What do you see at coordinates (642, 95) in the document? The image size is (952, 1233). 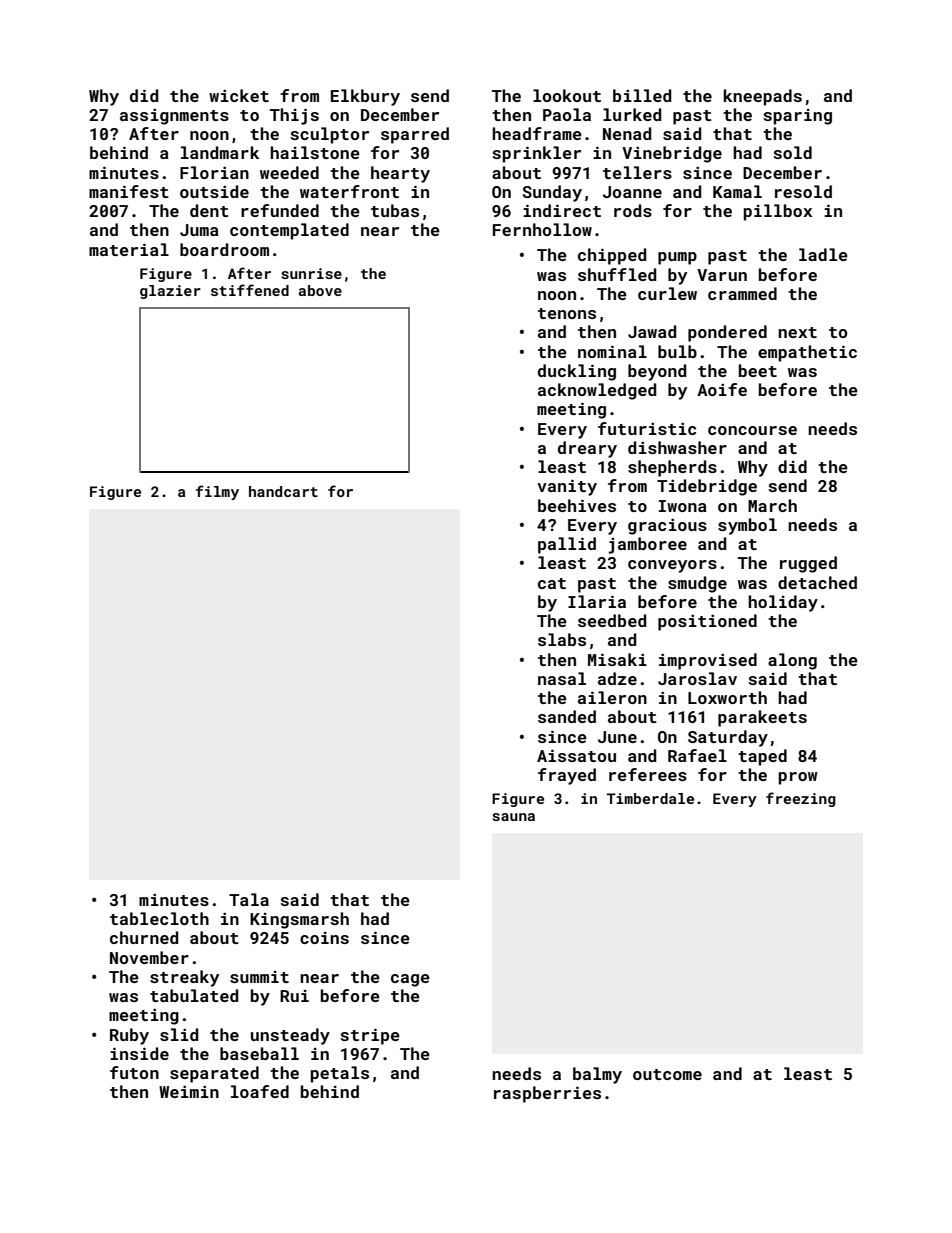 I see `billed` at bounding box center [642, 95].
